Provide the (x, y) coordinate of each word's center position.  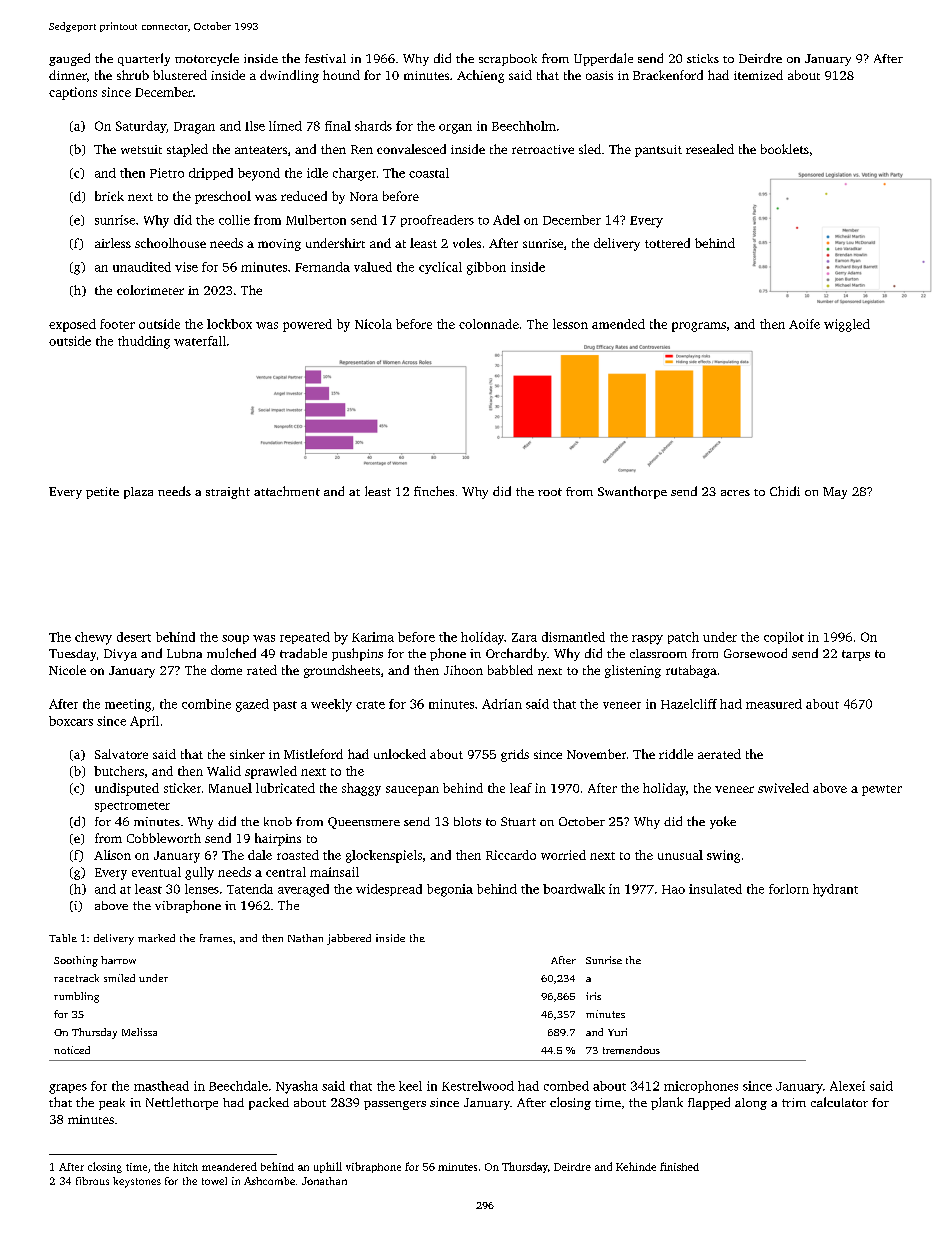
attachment (287, 491)
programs (699, 327)
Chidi (785, 491)
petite (102, 493)
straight (228, 493)
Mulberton (316, 220)
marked (156, 938)
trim (794, 1102)
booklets (785, 149)
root (550, 492)
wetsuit (141, 149)
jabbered (349, 939)
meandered (229, 1166)
